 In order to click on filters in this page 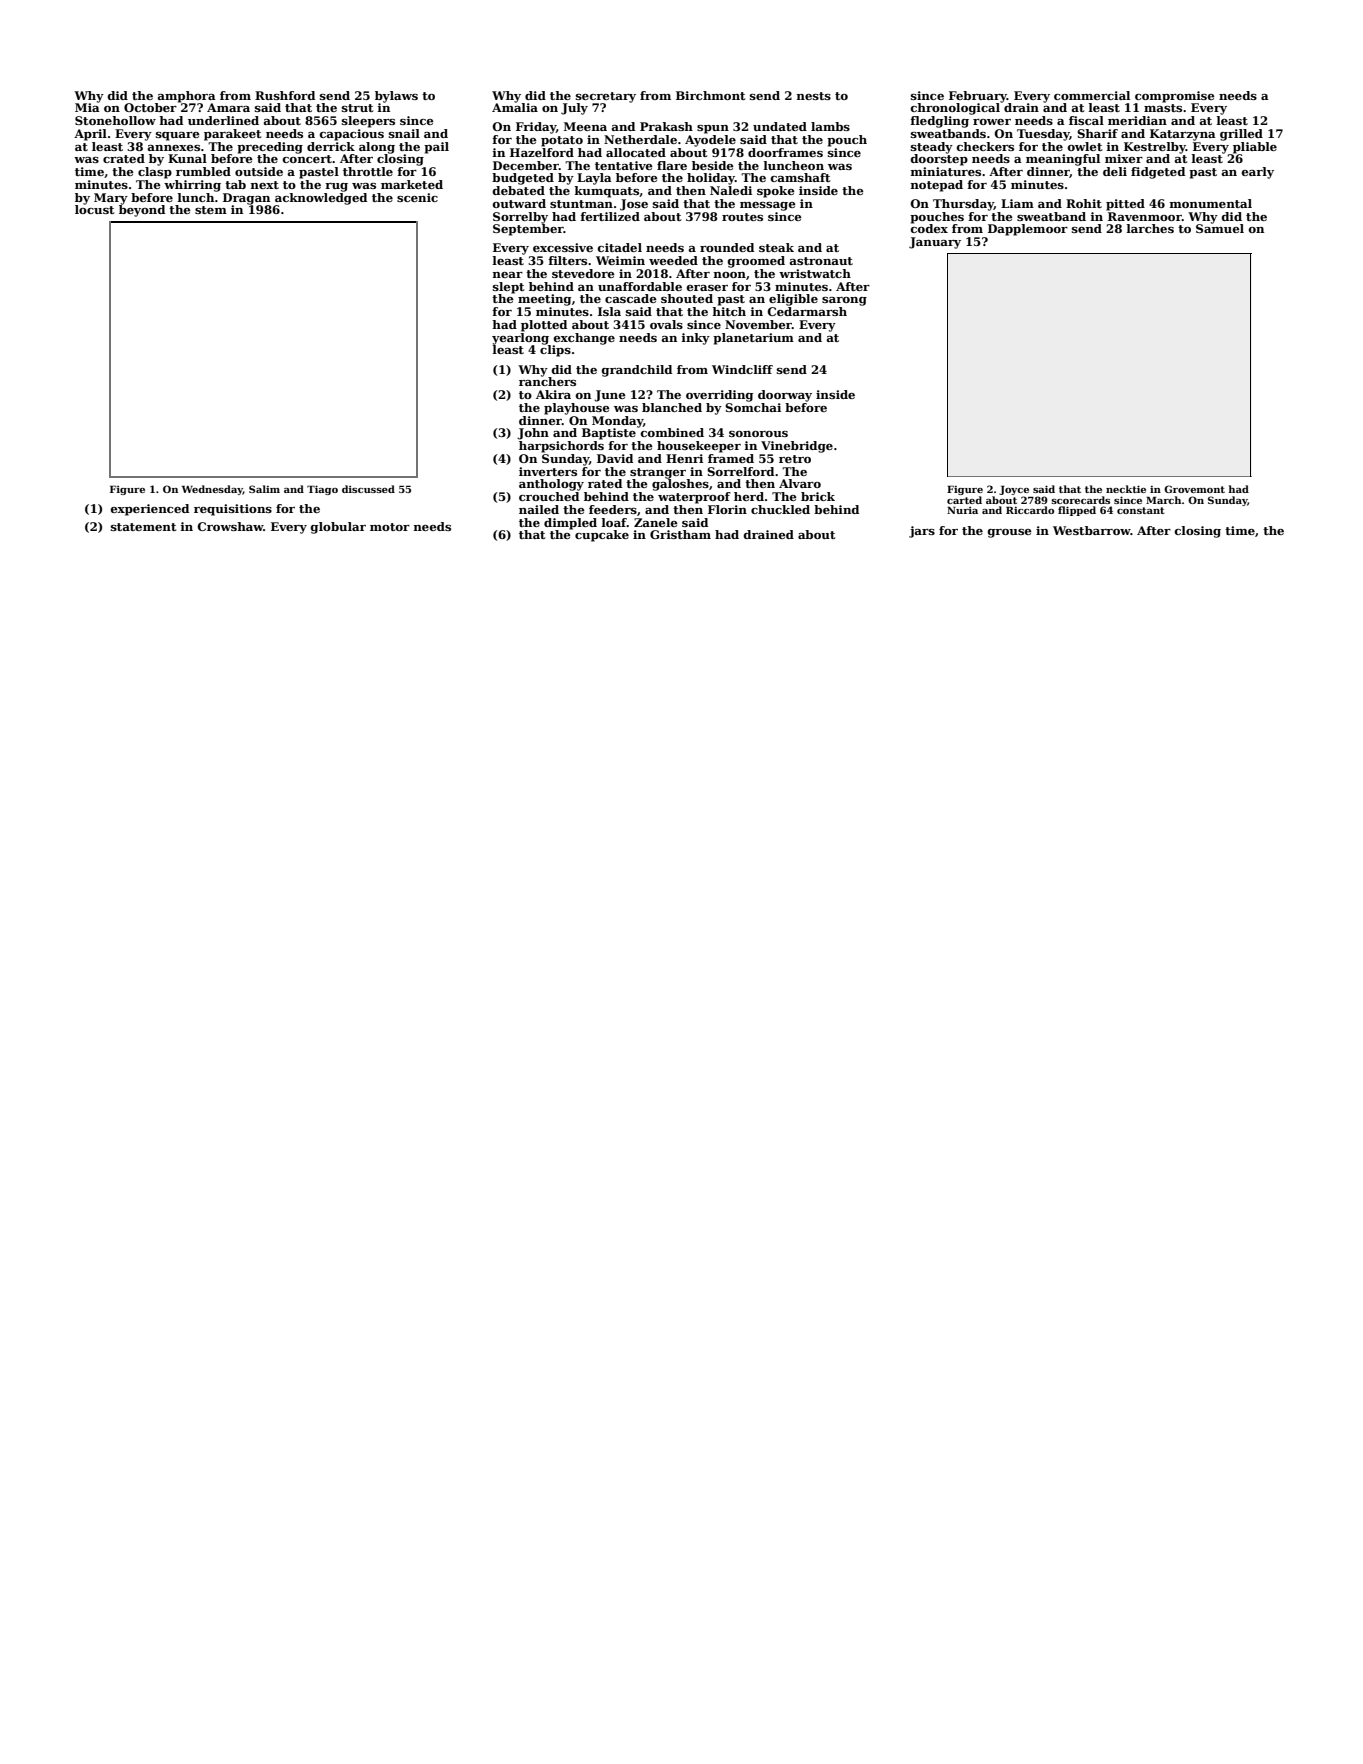, I will do `click(567, 260)`.
